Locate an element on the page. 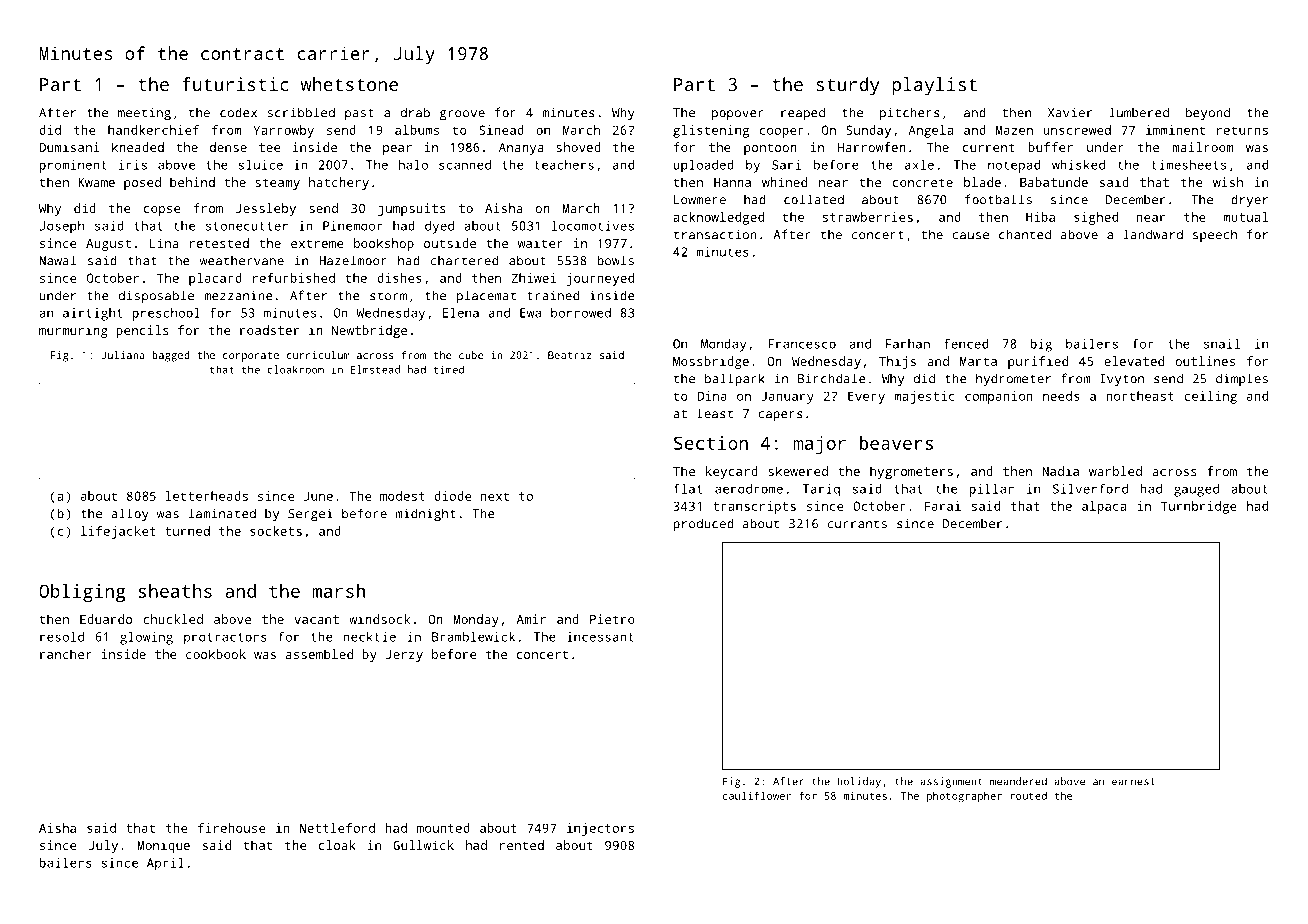 The height and width of the page is (924, 1308). speech is located at coordinates (1215, 235).
